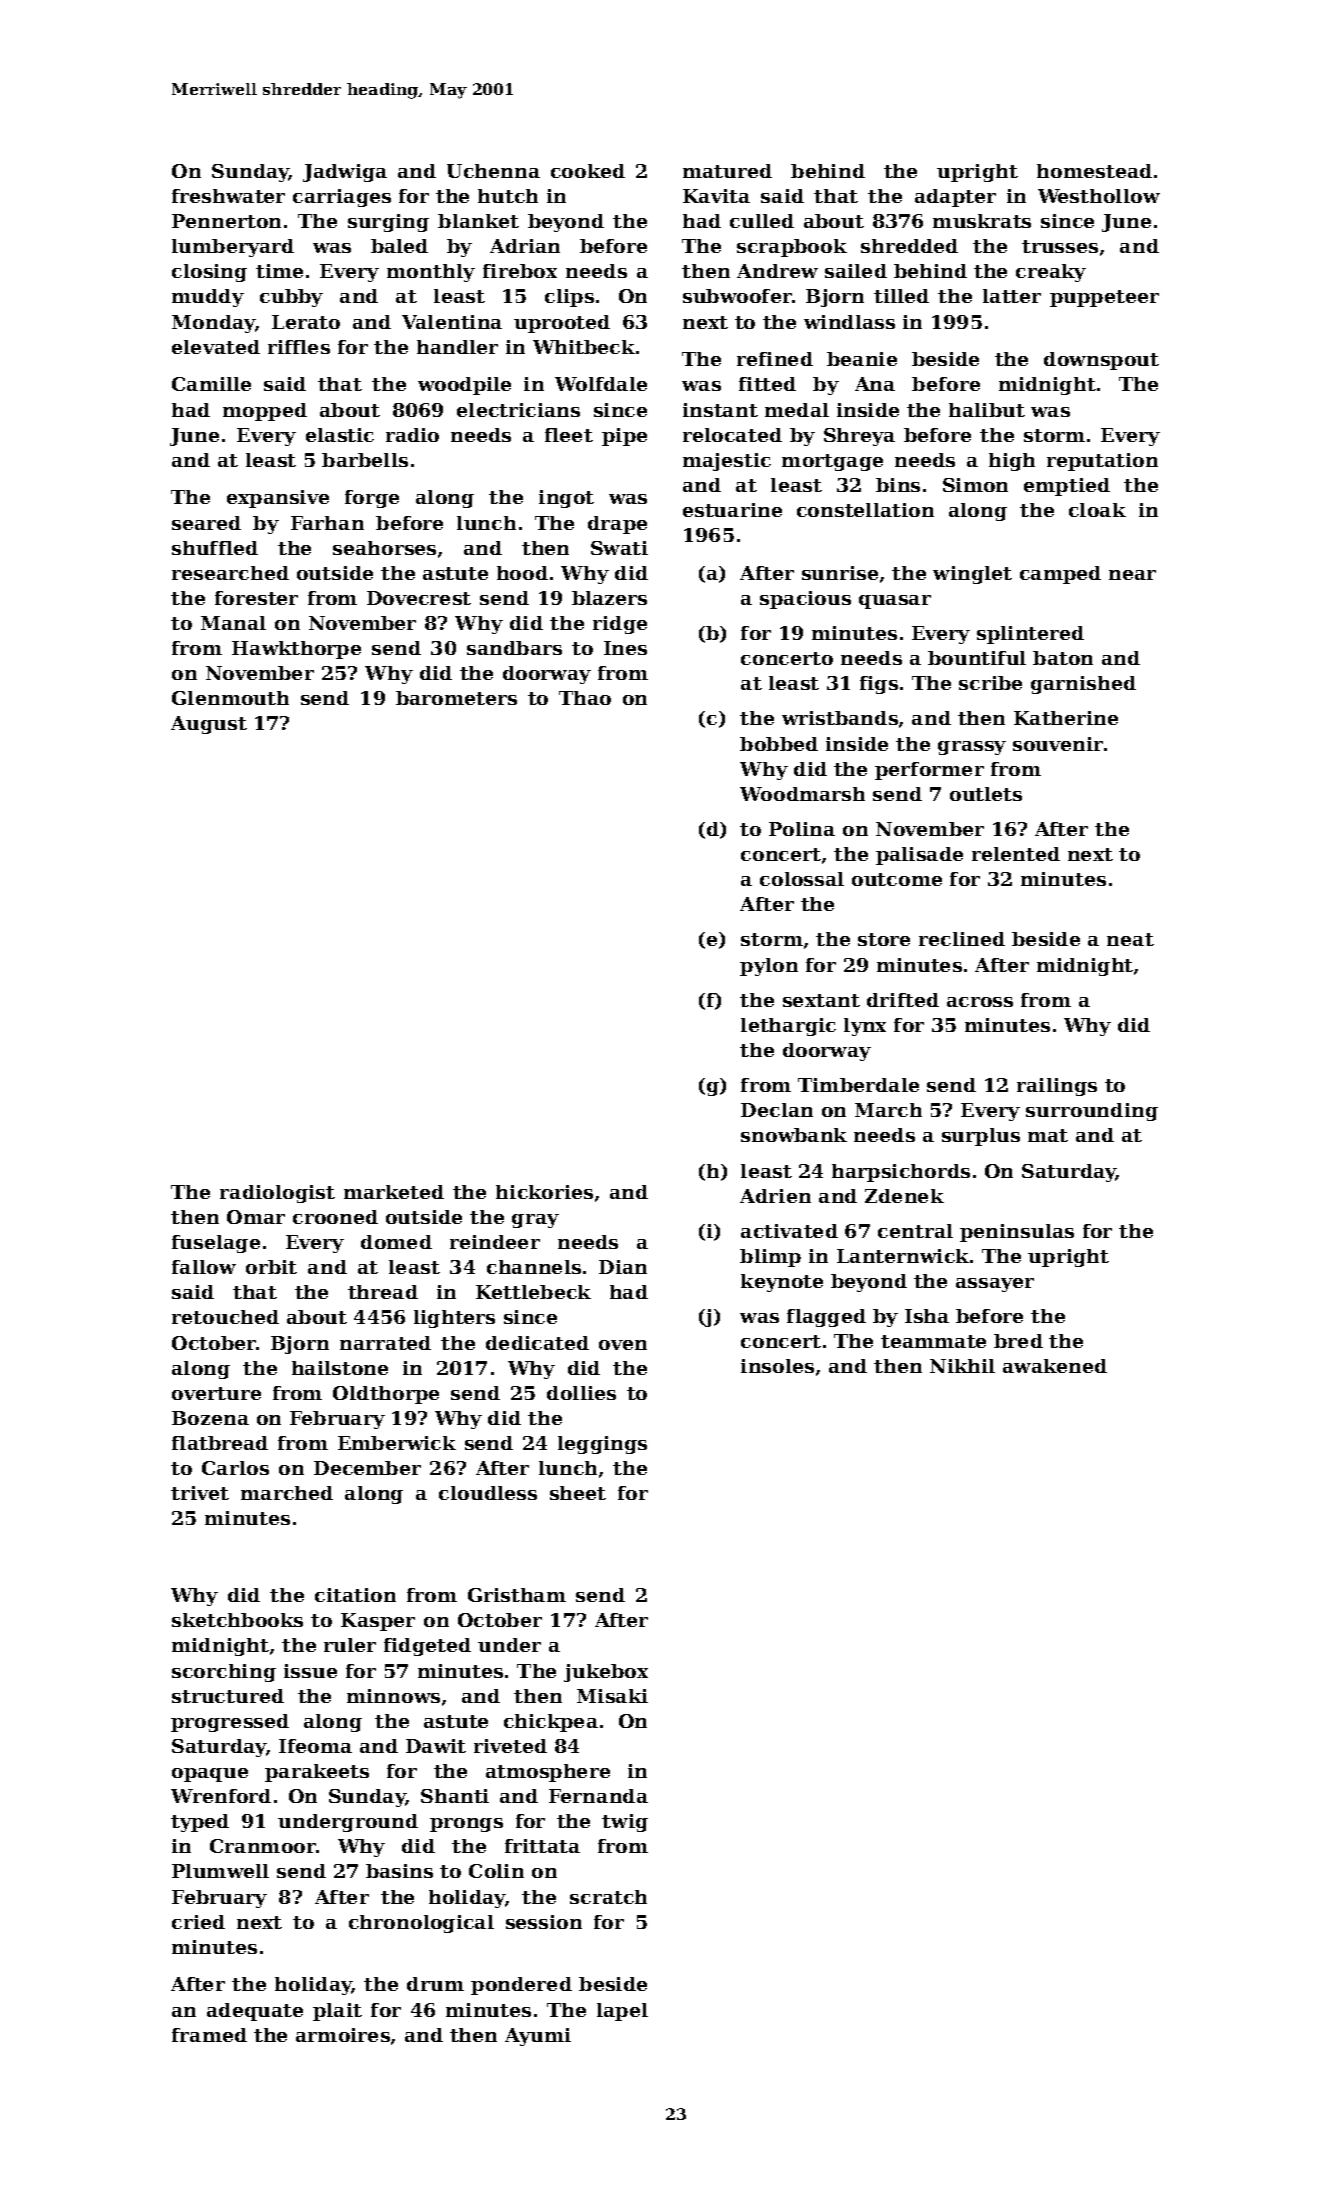 This image has height=2192, width=1331. I want to click on thread, so click(383, 1292).
